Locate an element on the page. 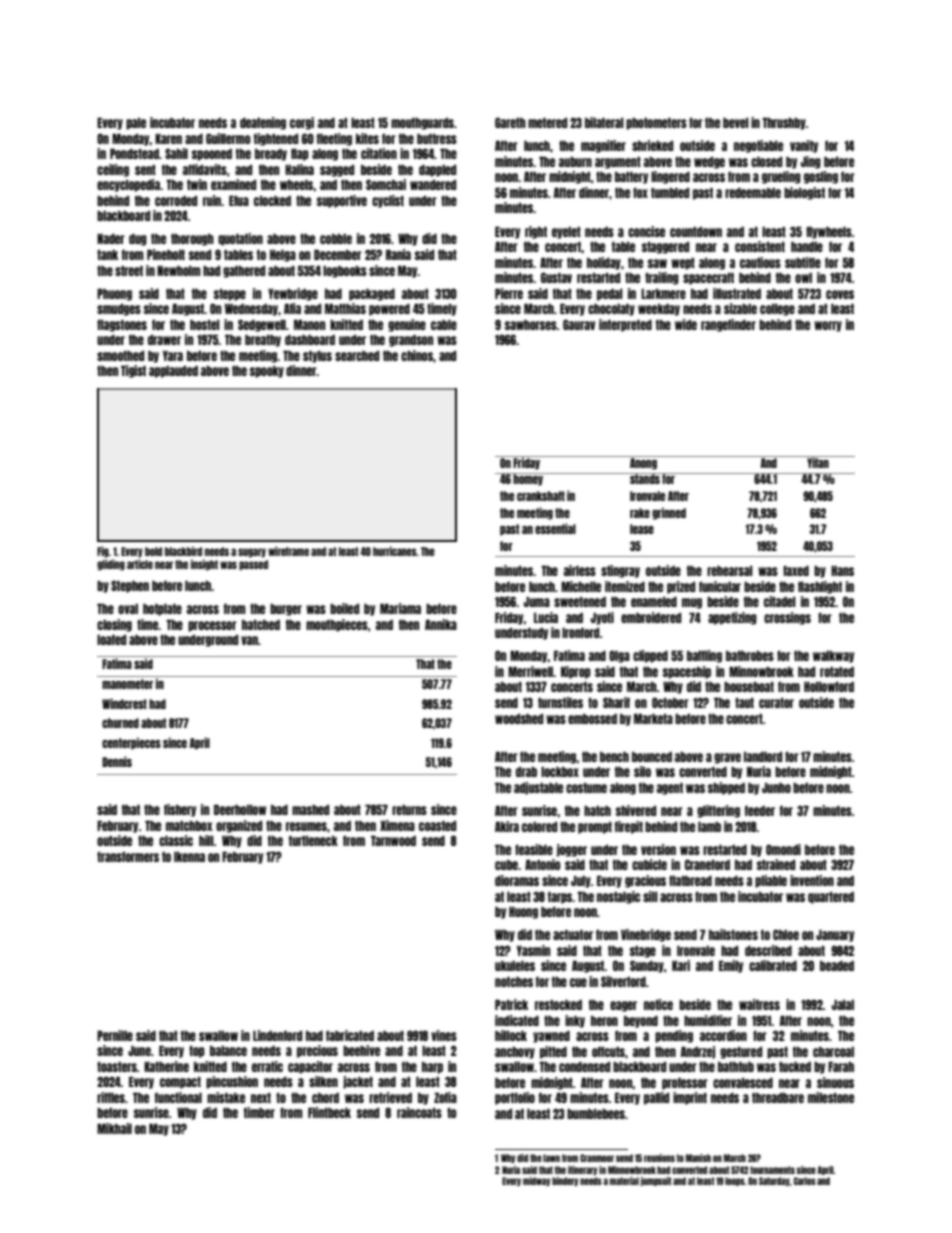 This page has width=952, height=1233. mouthguards is located at coordinates (422, 124).
